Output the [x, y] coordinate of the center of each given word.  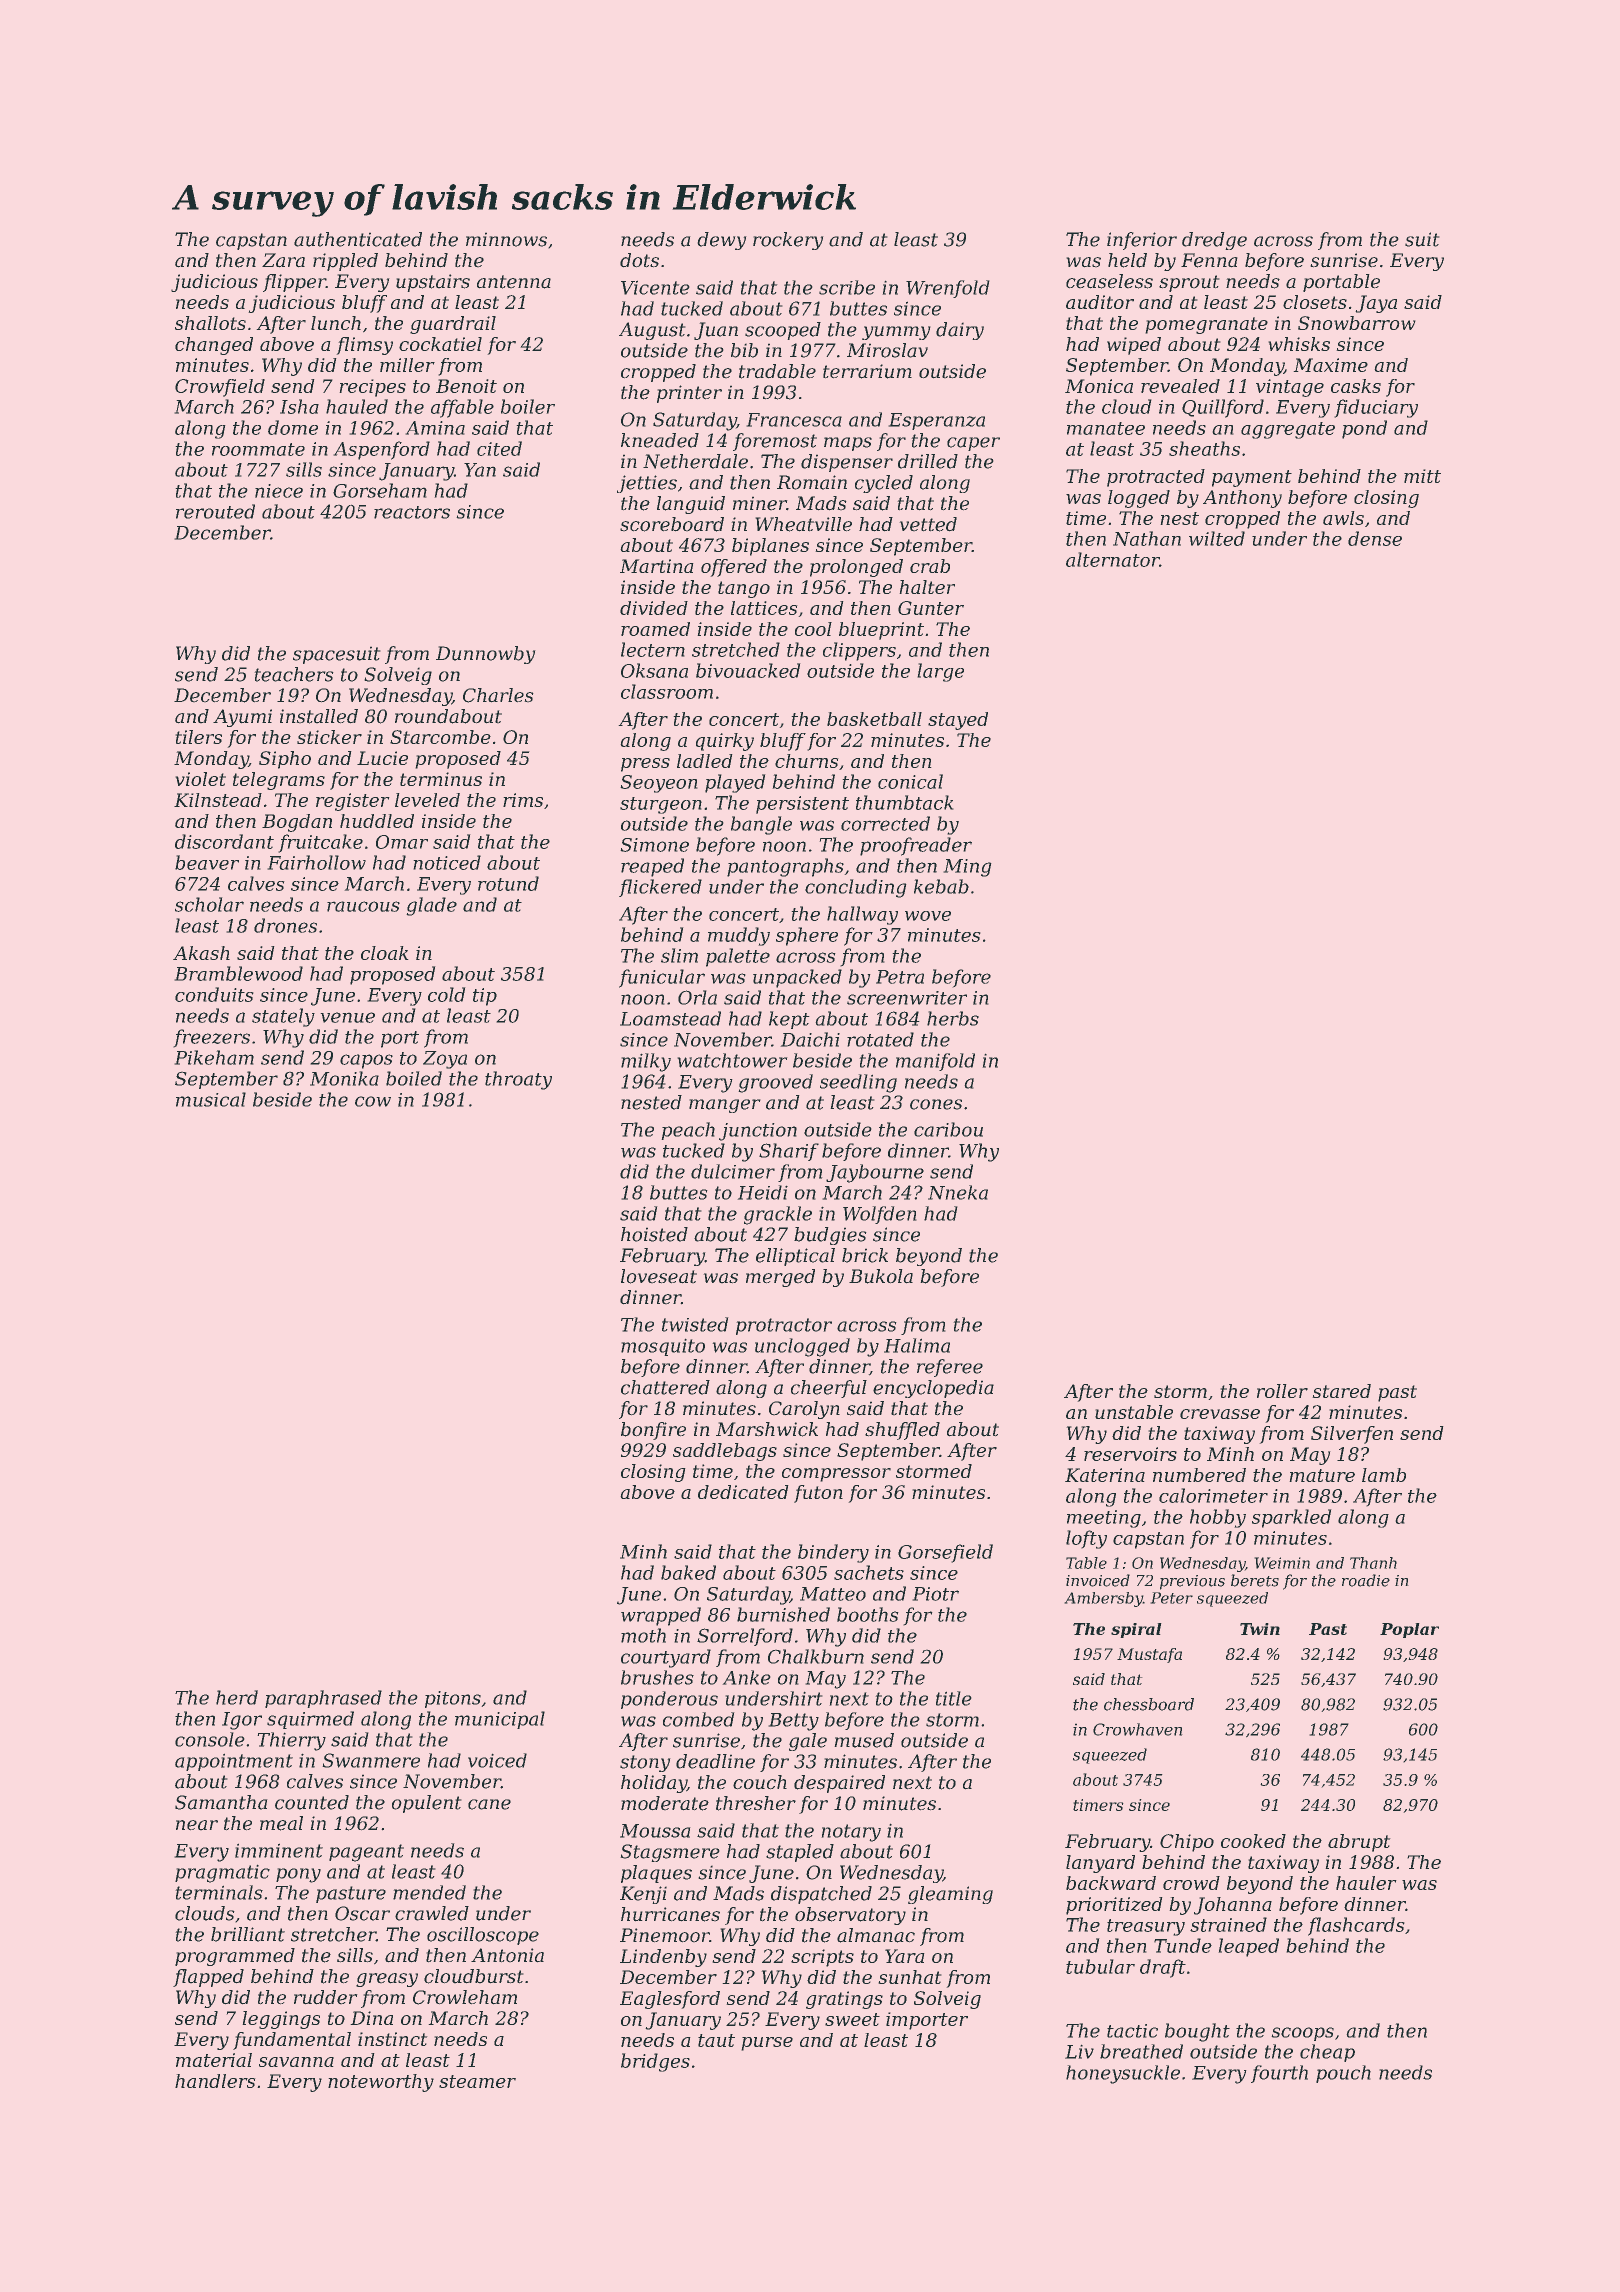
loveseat [659, 1276]
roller [1282, 1391]
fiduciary [1376, 408]
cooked [1253, 1841]
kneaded [660, 440]
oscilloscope [483, 1936]
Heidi [762, 1192]
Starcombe [440, 737]
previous [1192, 1582]
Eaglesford [670, 2000]
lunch [336, 323]
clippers [859, 651]
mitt [1422, 476]
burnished [783, 1614]
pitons [453, 1699]
